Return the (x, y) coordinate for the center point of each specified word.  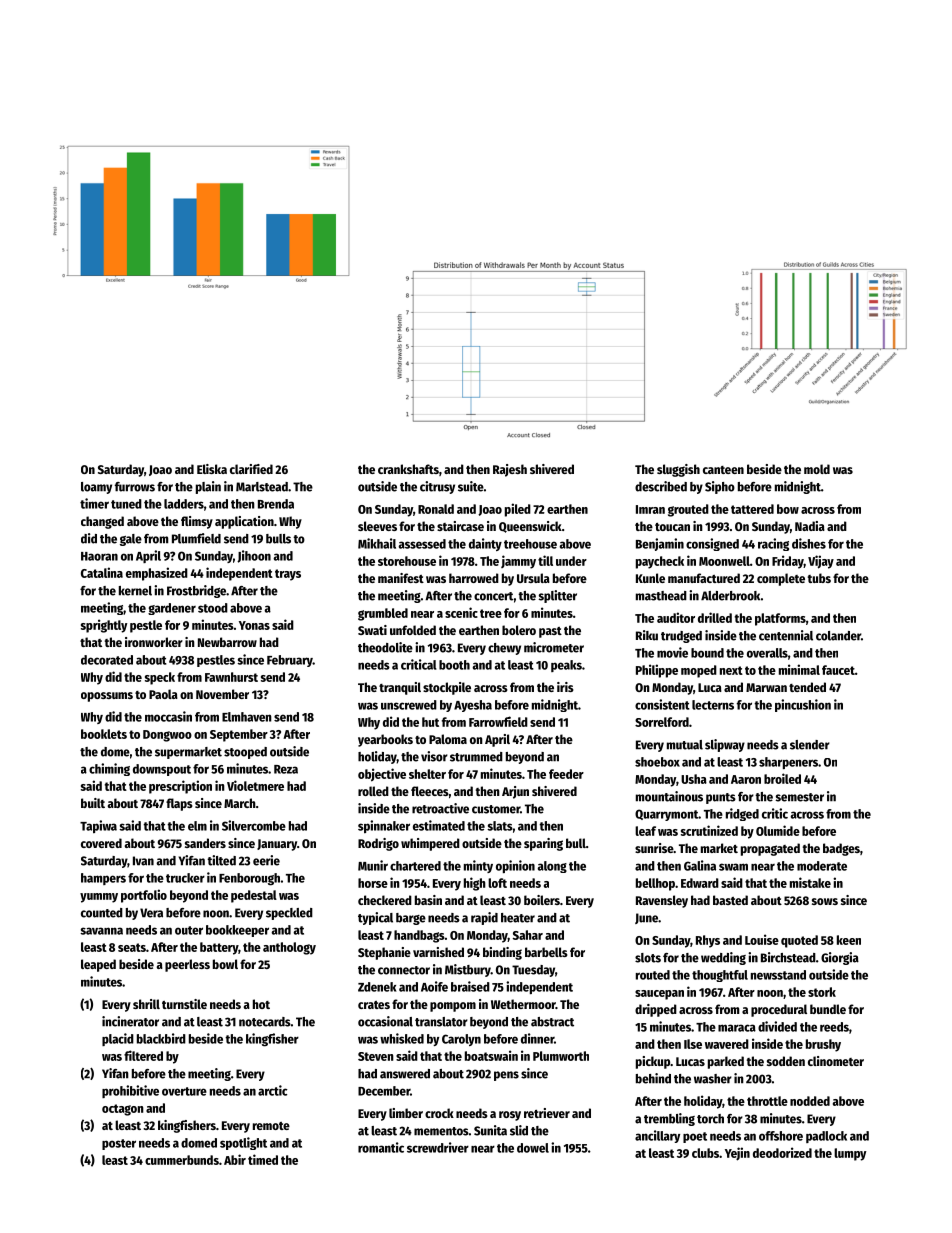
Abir (235, 1159)
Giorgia (840, 958)
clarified (251, 469)
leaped (98, 965)
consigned (712, 544)
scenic (461, 612)
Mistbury (468, 970)
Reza (286, 769)
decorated (107, 660)
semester (799, 797)
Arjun (515, 792)
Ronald (436, 509)
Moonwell (724, 561)
